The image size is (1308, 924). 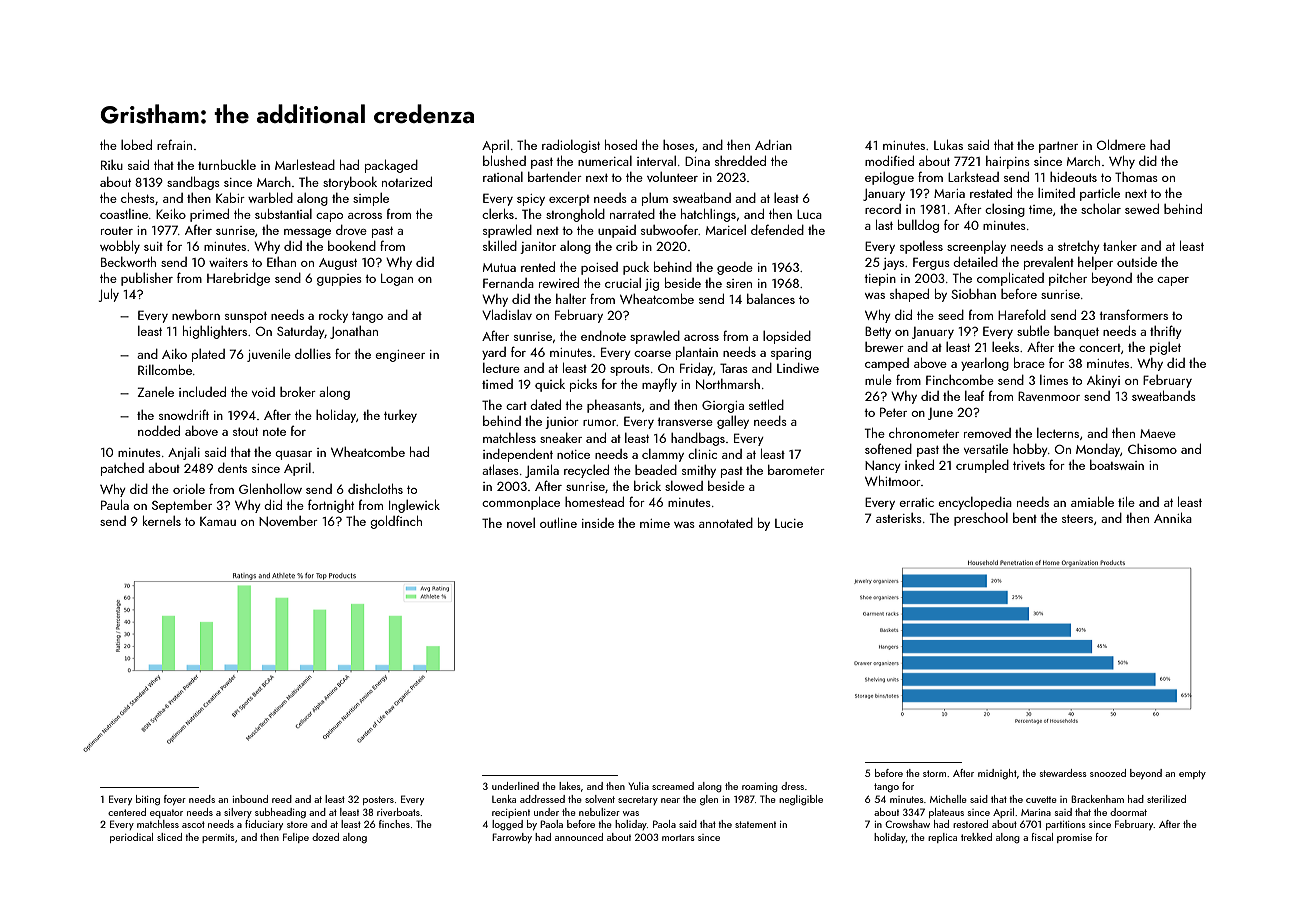 What do you see at coordinates (760, 788) in the document?
I see `roaming` at bounding box center [760, 788].
